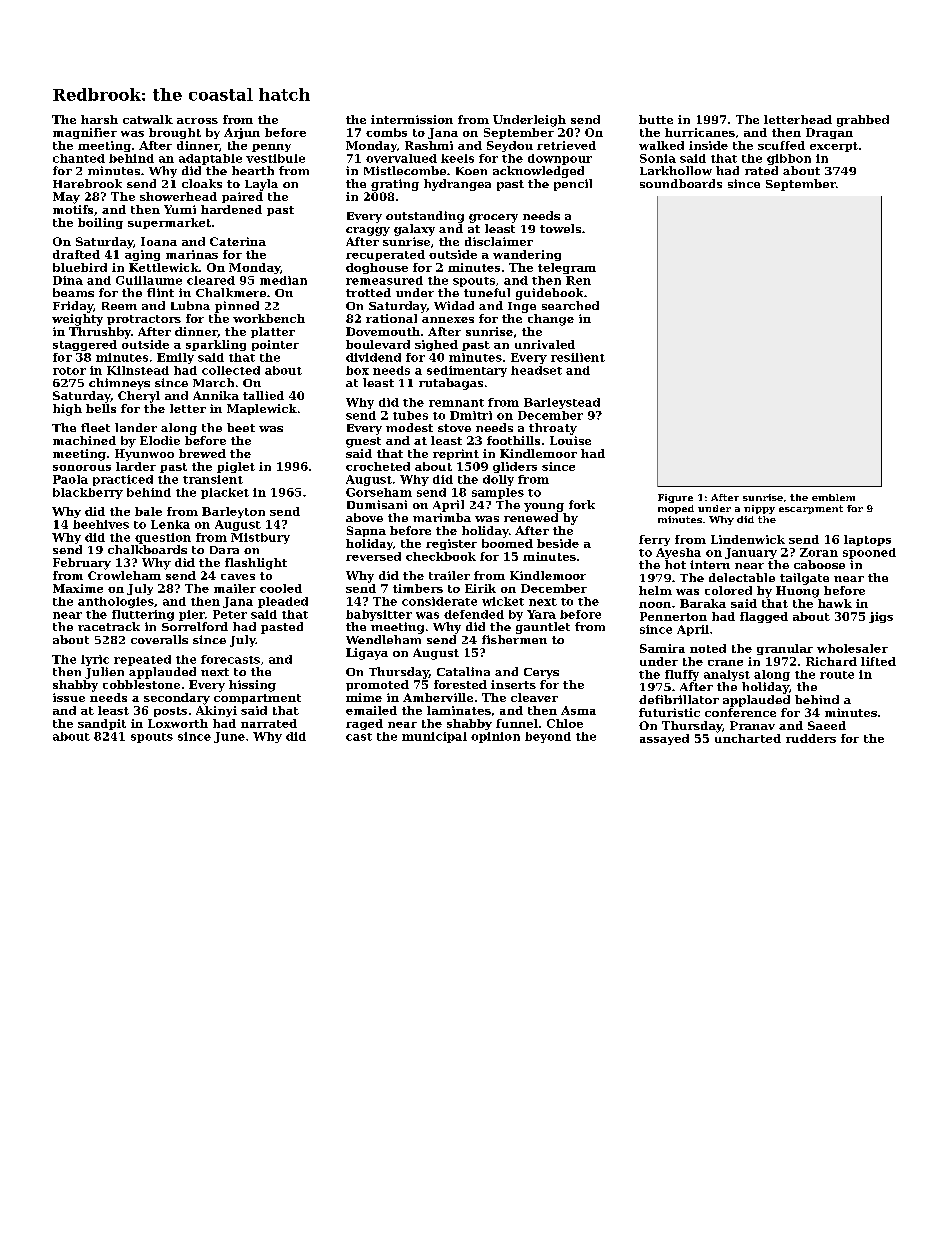 The image size is (952, 1233). What do you see at coordinates (442, 517) in the document?
I see `marimba` at bounding box center [442, 517].
